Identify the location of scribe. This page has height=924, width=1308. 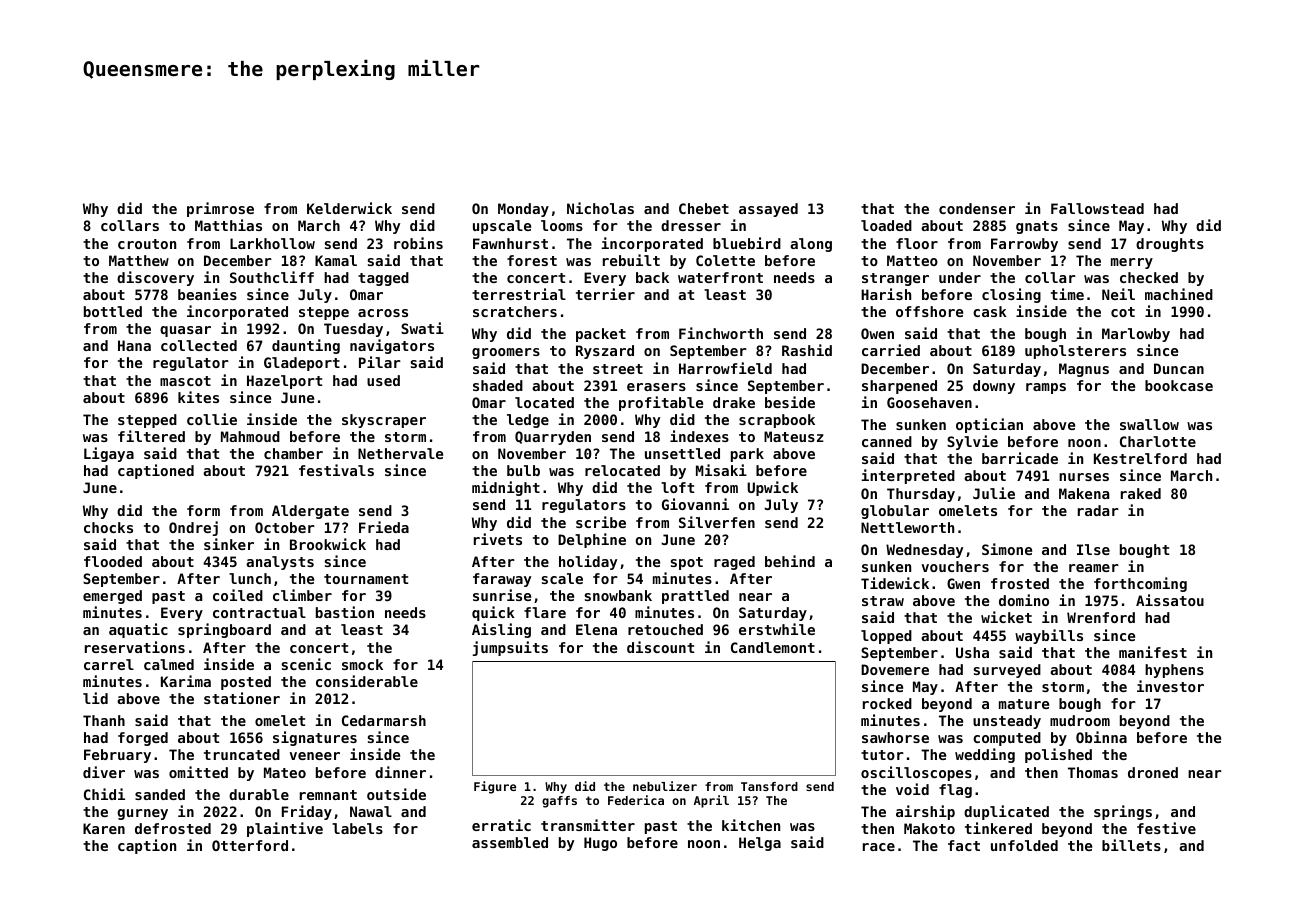
(601, 522).
